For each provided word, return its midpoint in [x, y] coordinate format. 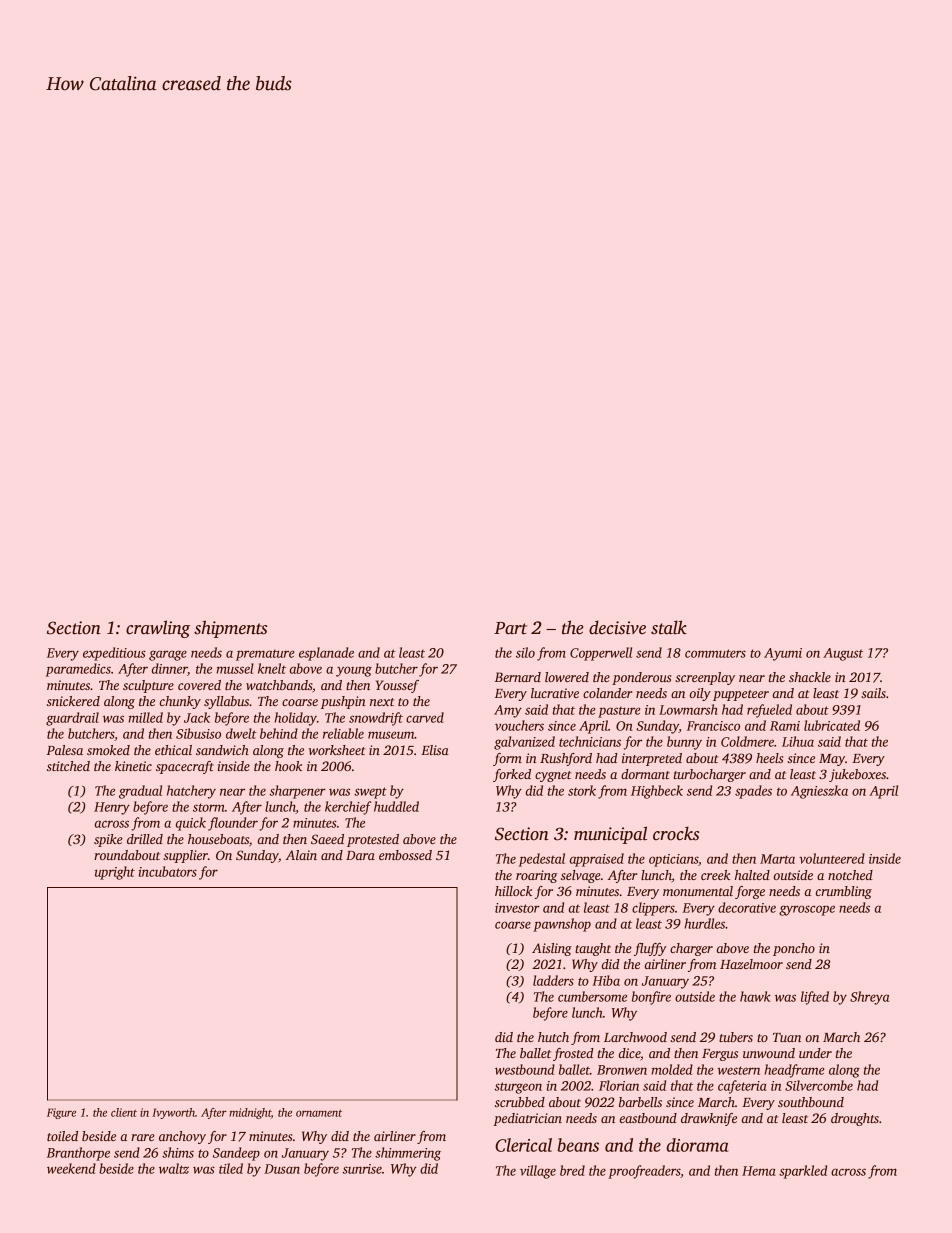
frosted [573, 1054]
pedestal [542, 860]
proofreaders [644, 1172]
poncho [794, 949]
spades [753, 792]
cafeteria [742, 1087]
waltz [174, 1168]
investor [517, 908]
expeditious [114, 654]
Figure [61, 1113]
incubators [167, 871]
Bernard [518, 677]
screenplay [705, 678]
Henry [112, 808]
